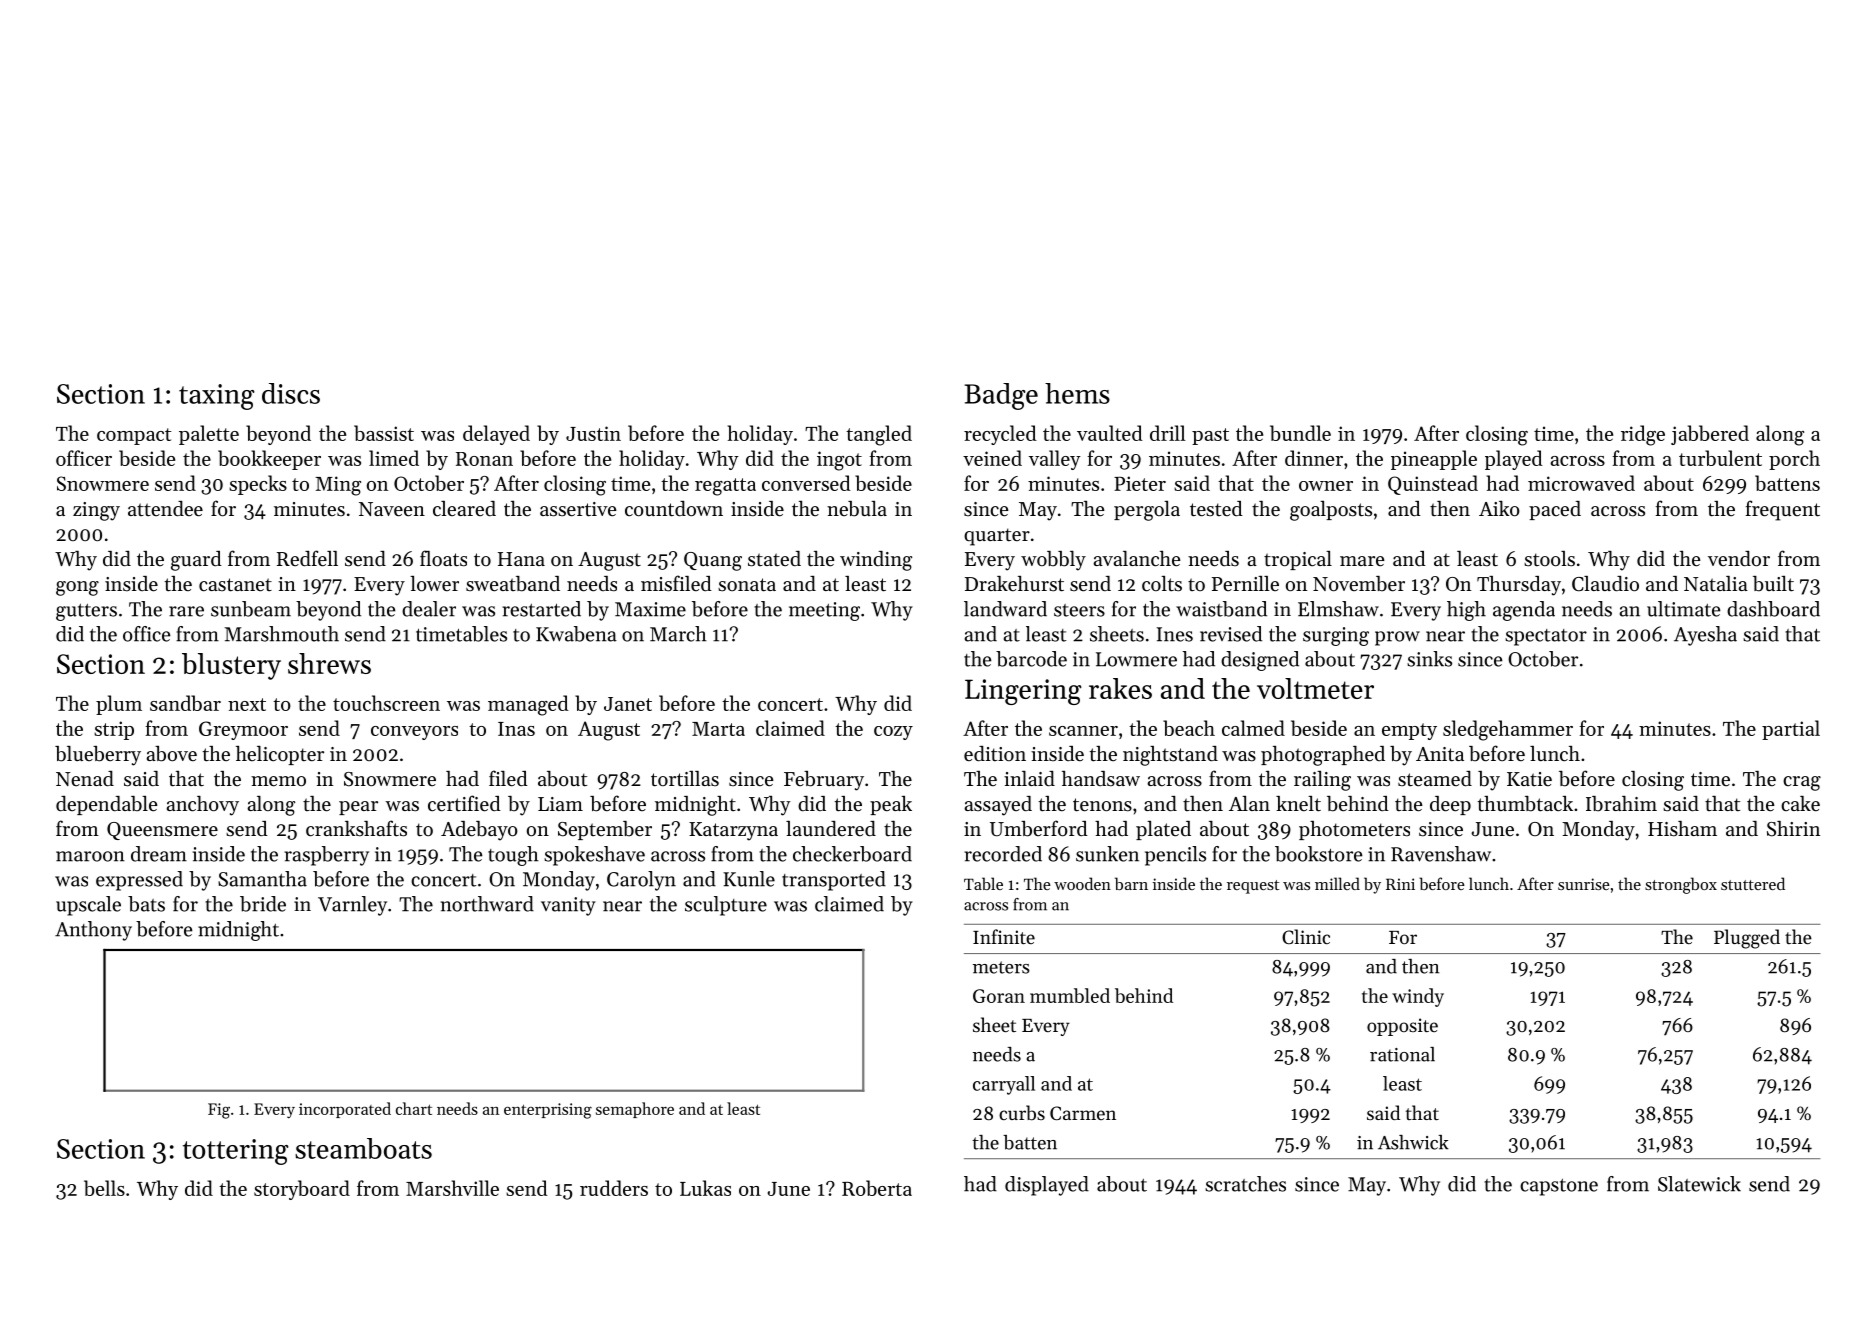 The height and width of the screenshot is (1326, 1876). Describe the element at coordinates (217, 397) in the screenshot. I see `taxing` at that location.
